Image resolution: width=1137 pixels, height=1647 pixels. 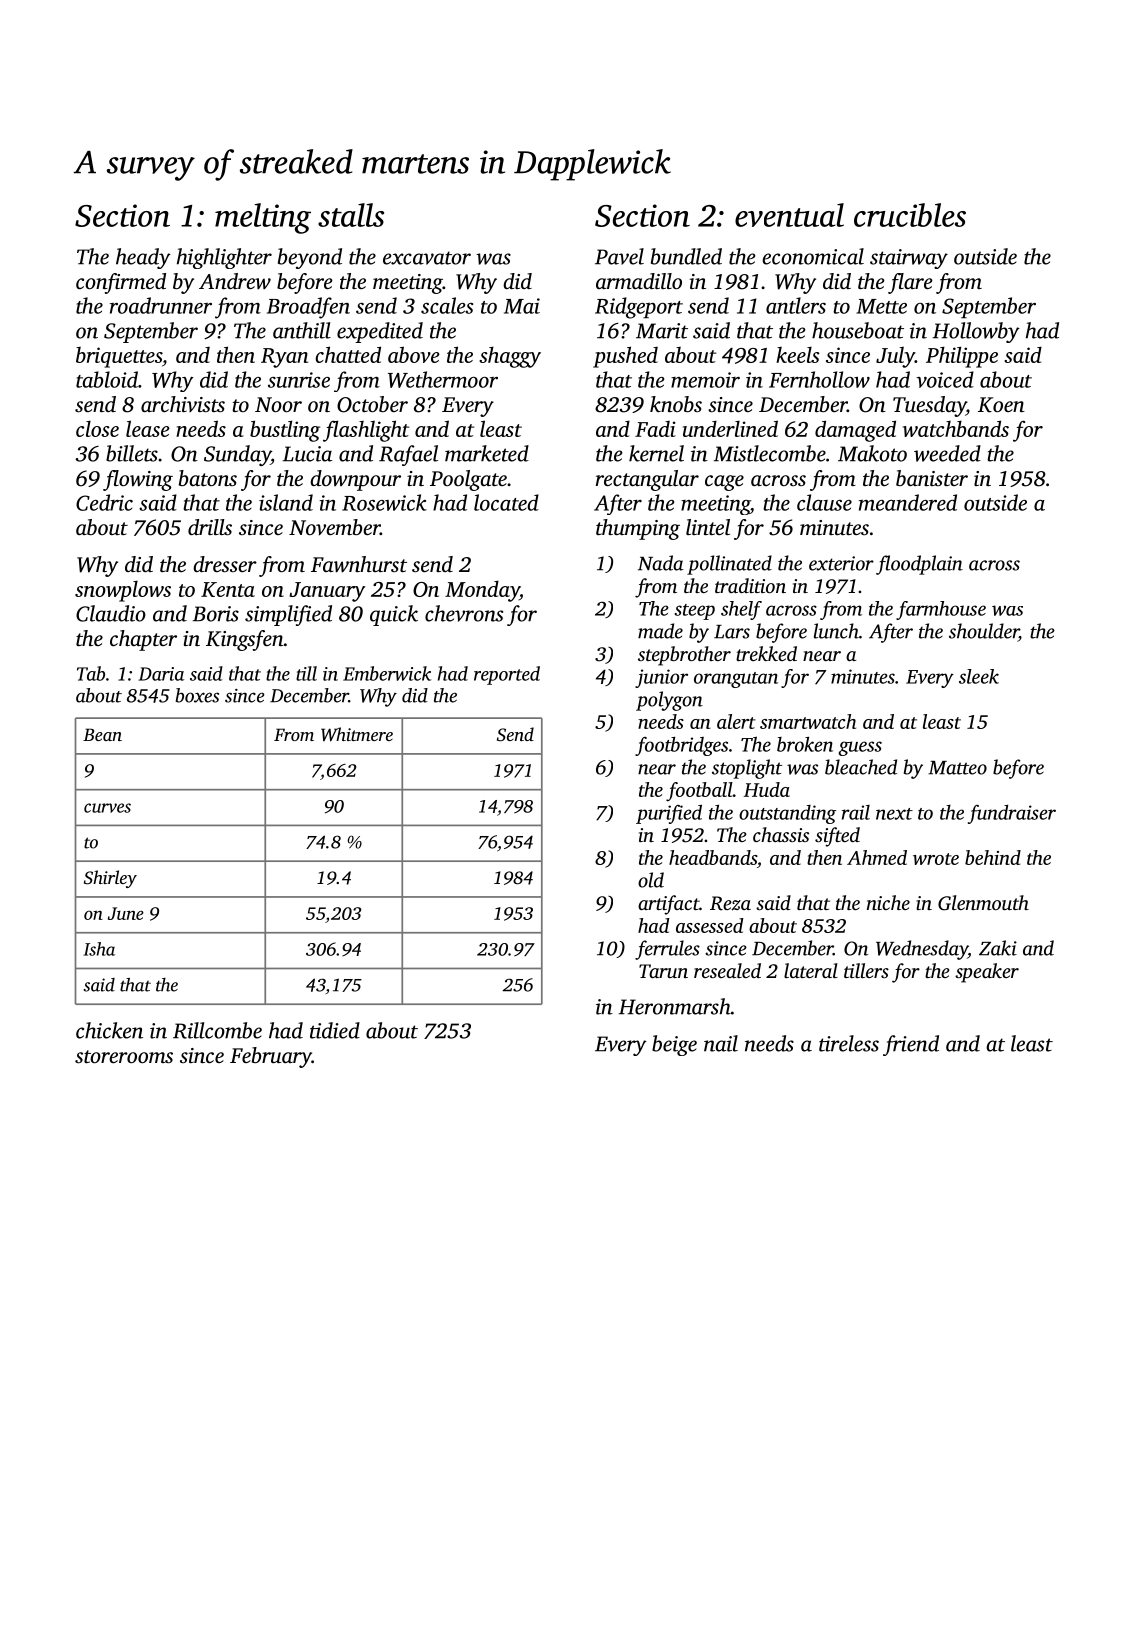 I want to click on beige, so click(x=674, y=1045).
